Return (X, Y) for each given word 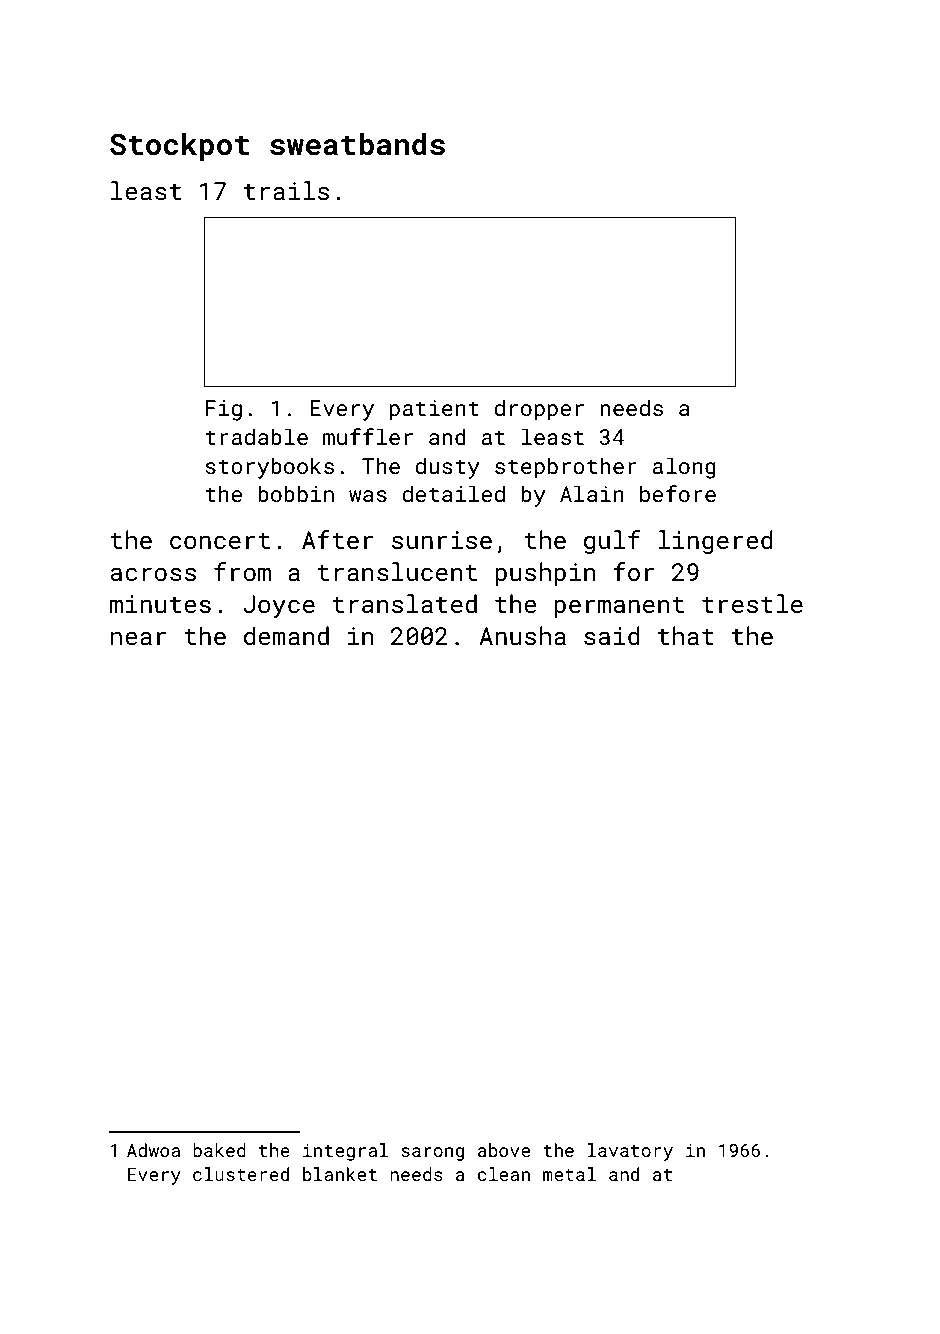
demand (286, 635)
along (684, 468)
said (612, 635)
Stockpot (179, 147)
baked (219, 1150)
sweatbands (357, 144)
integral (345, 1152)
